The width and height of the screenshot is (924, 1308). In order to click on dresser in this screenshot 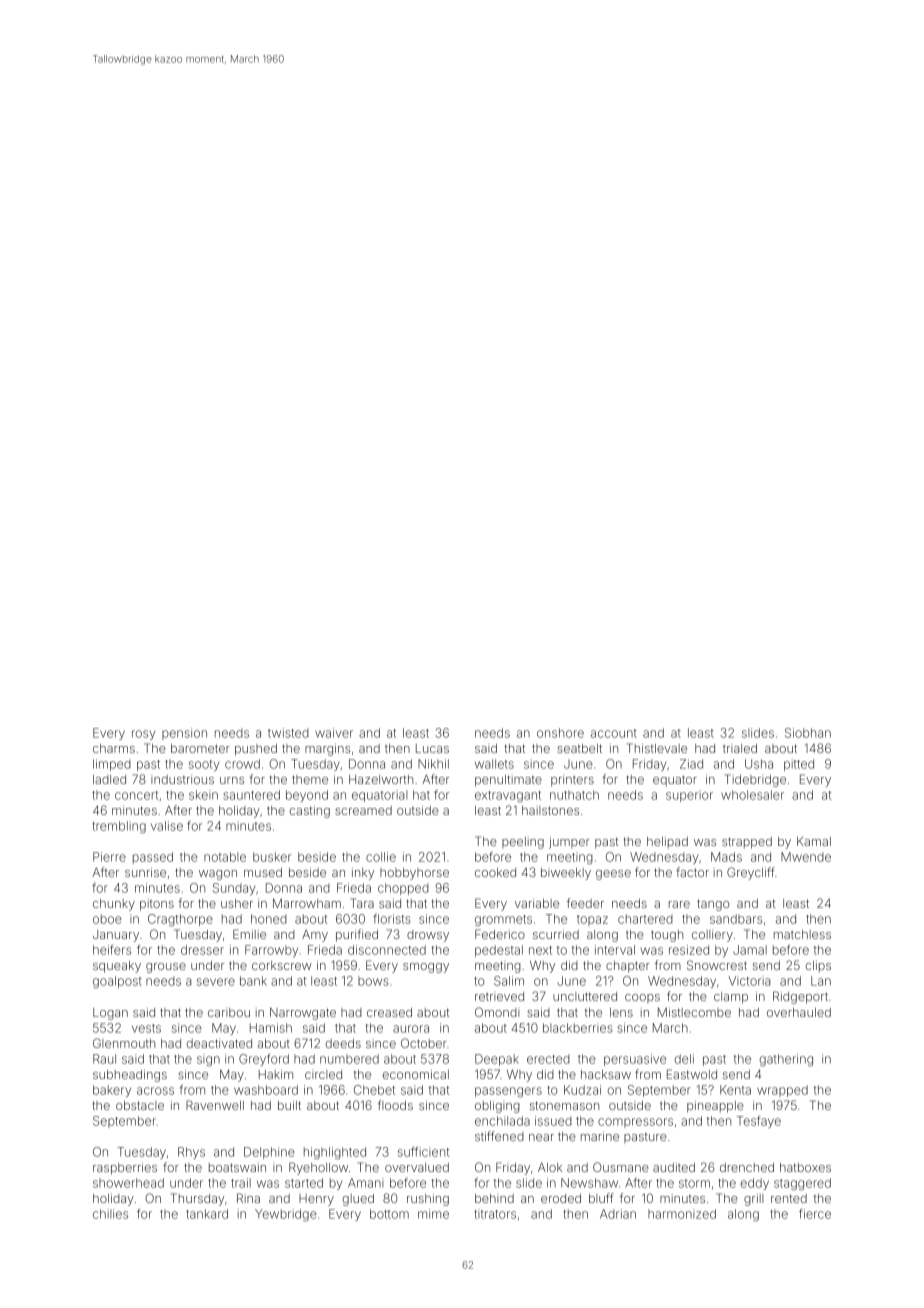, I will do `click(202, 950)`.
